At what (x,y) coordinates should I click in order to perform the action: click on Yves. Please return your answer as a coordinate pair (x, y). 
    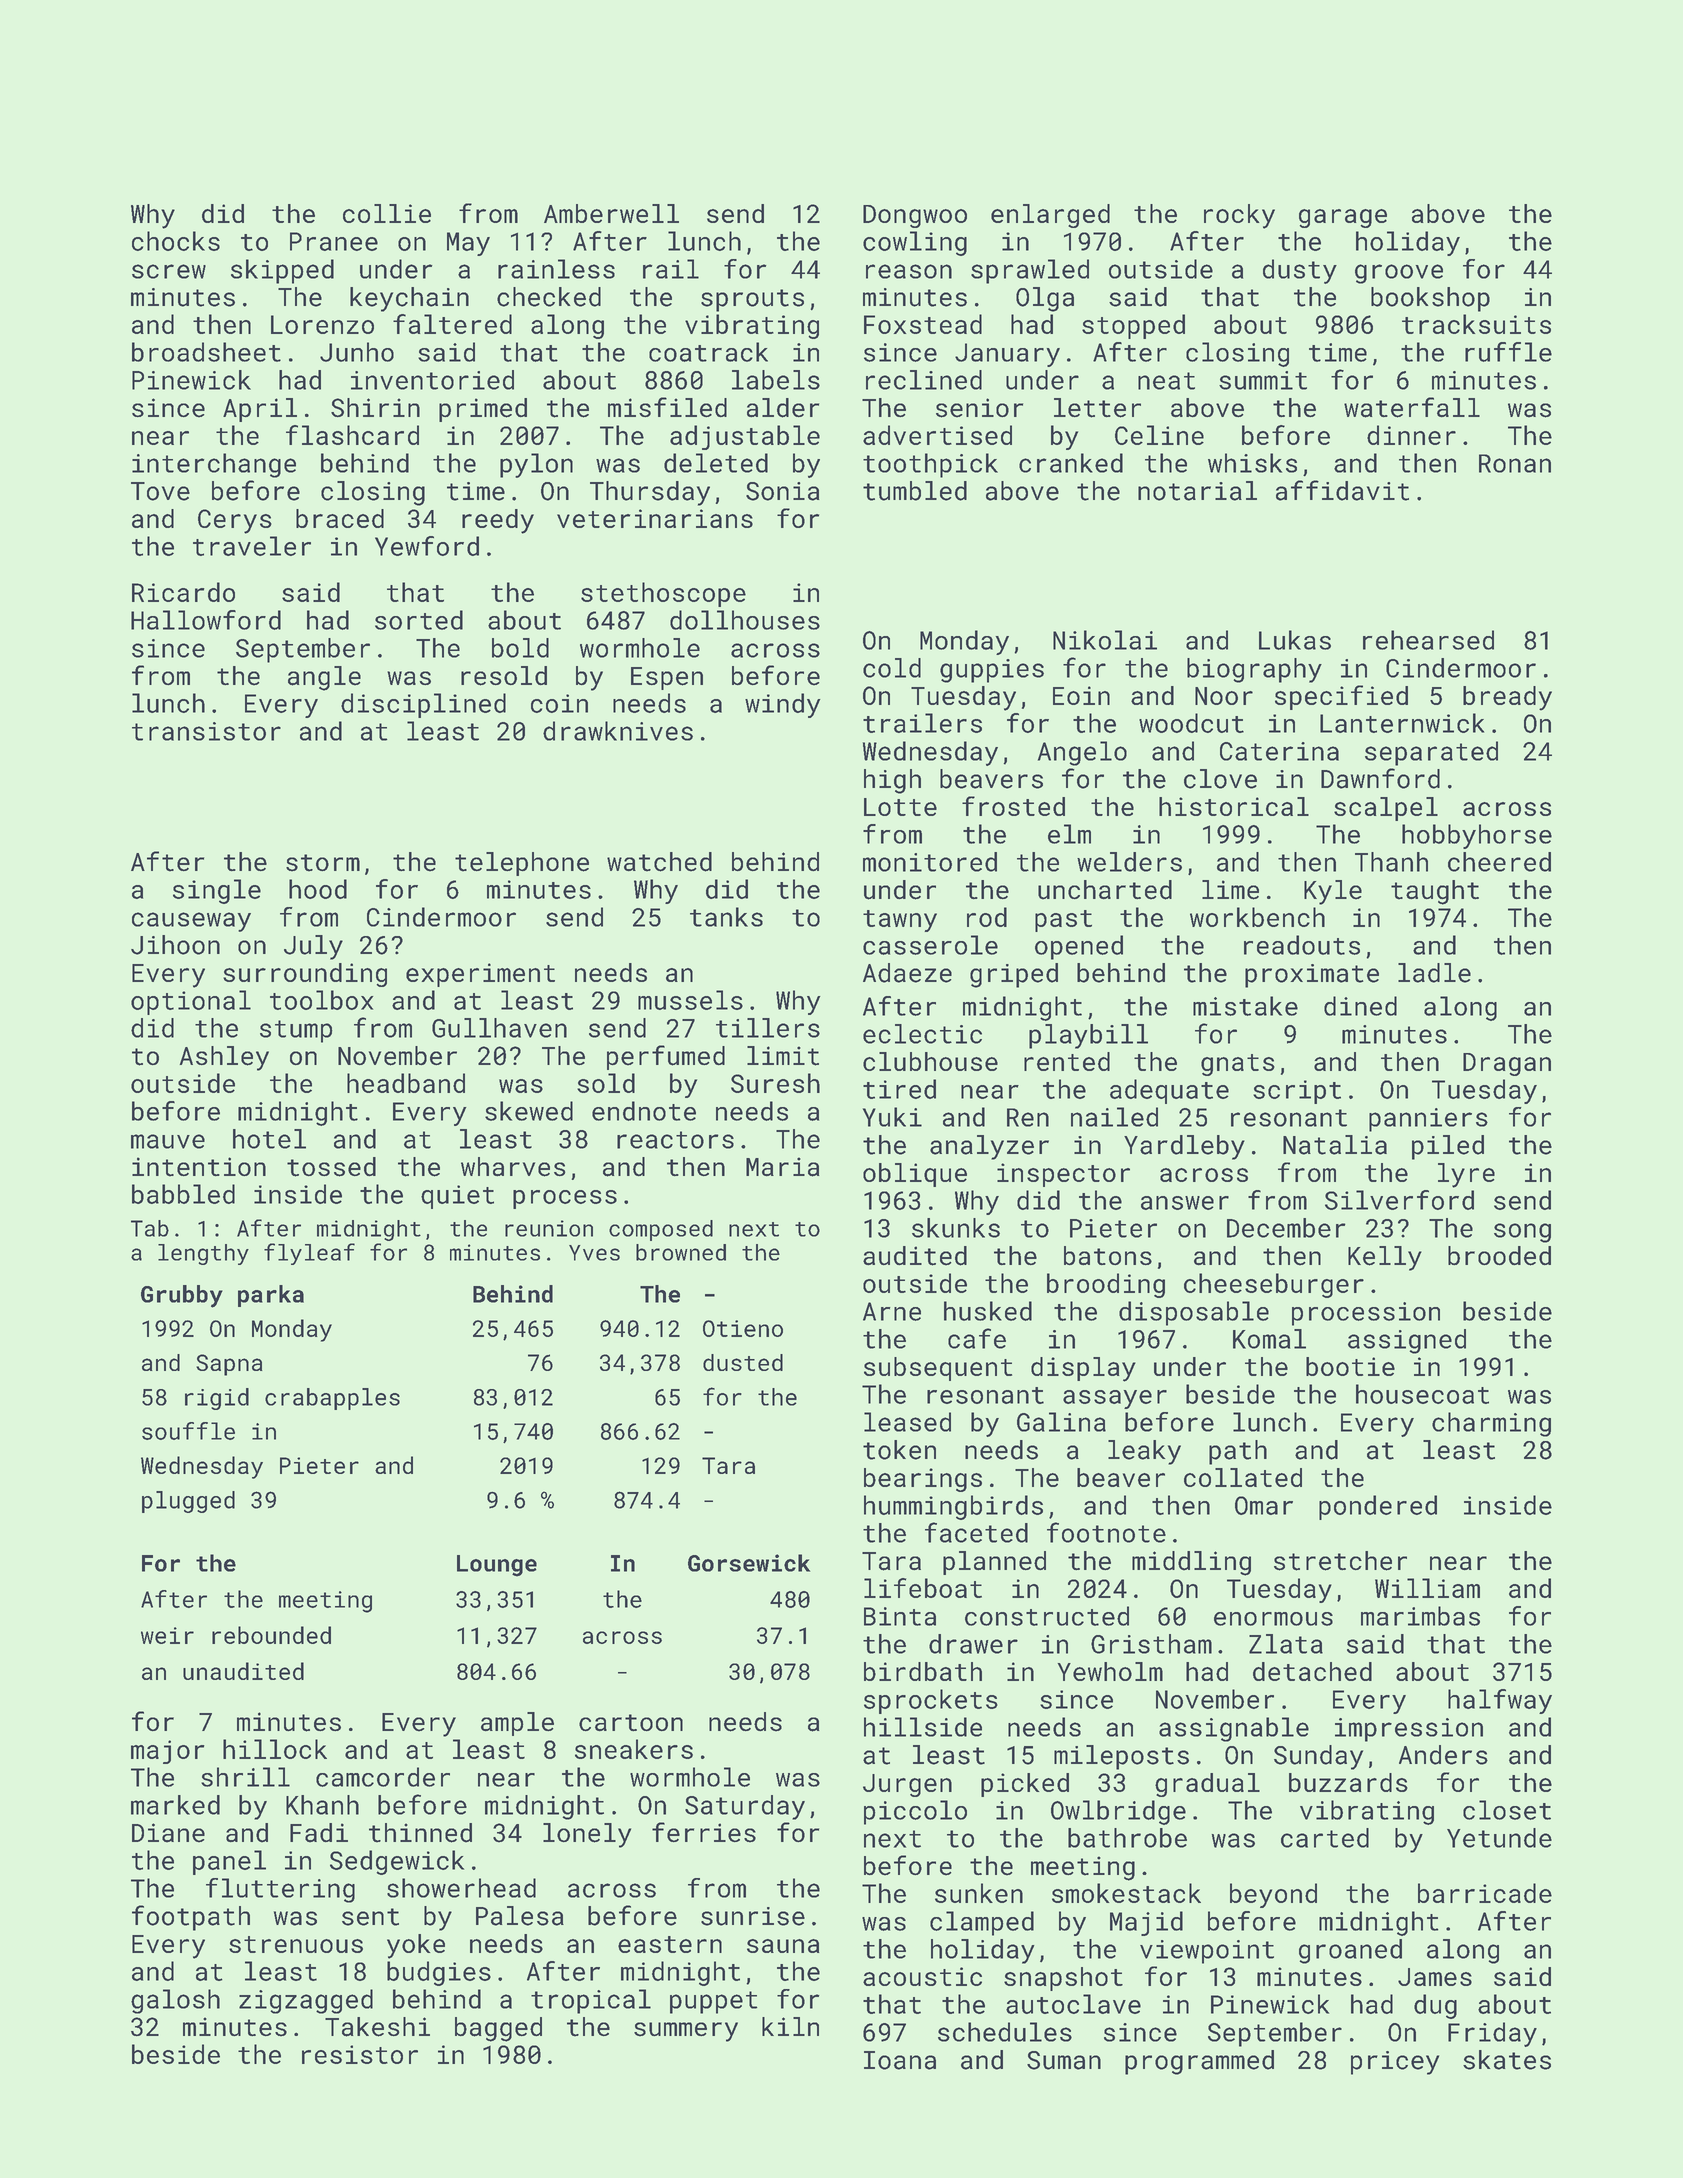
    Looking at the image, I should click on (594, 1253).
